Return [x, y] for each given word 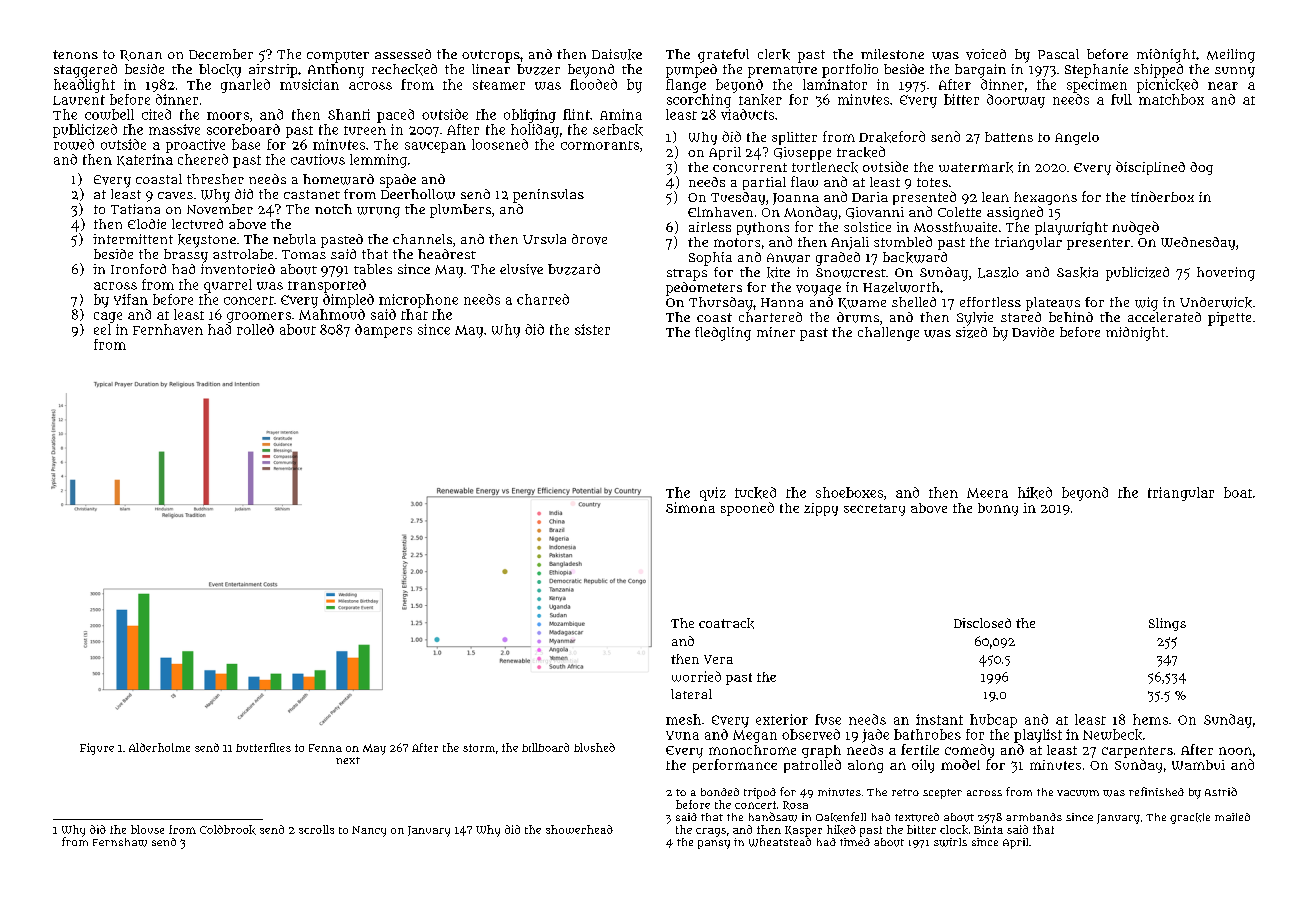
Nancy [369, 831]
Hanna [782, 302]
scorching [699, 101]
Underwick [1216, 302]
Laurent [79, 100]
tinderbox [1162, 196]
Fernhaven [168, 329]
